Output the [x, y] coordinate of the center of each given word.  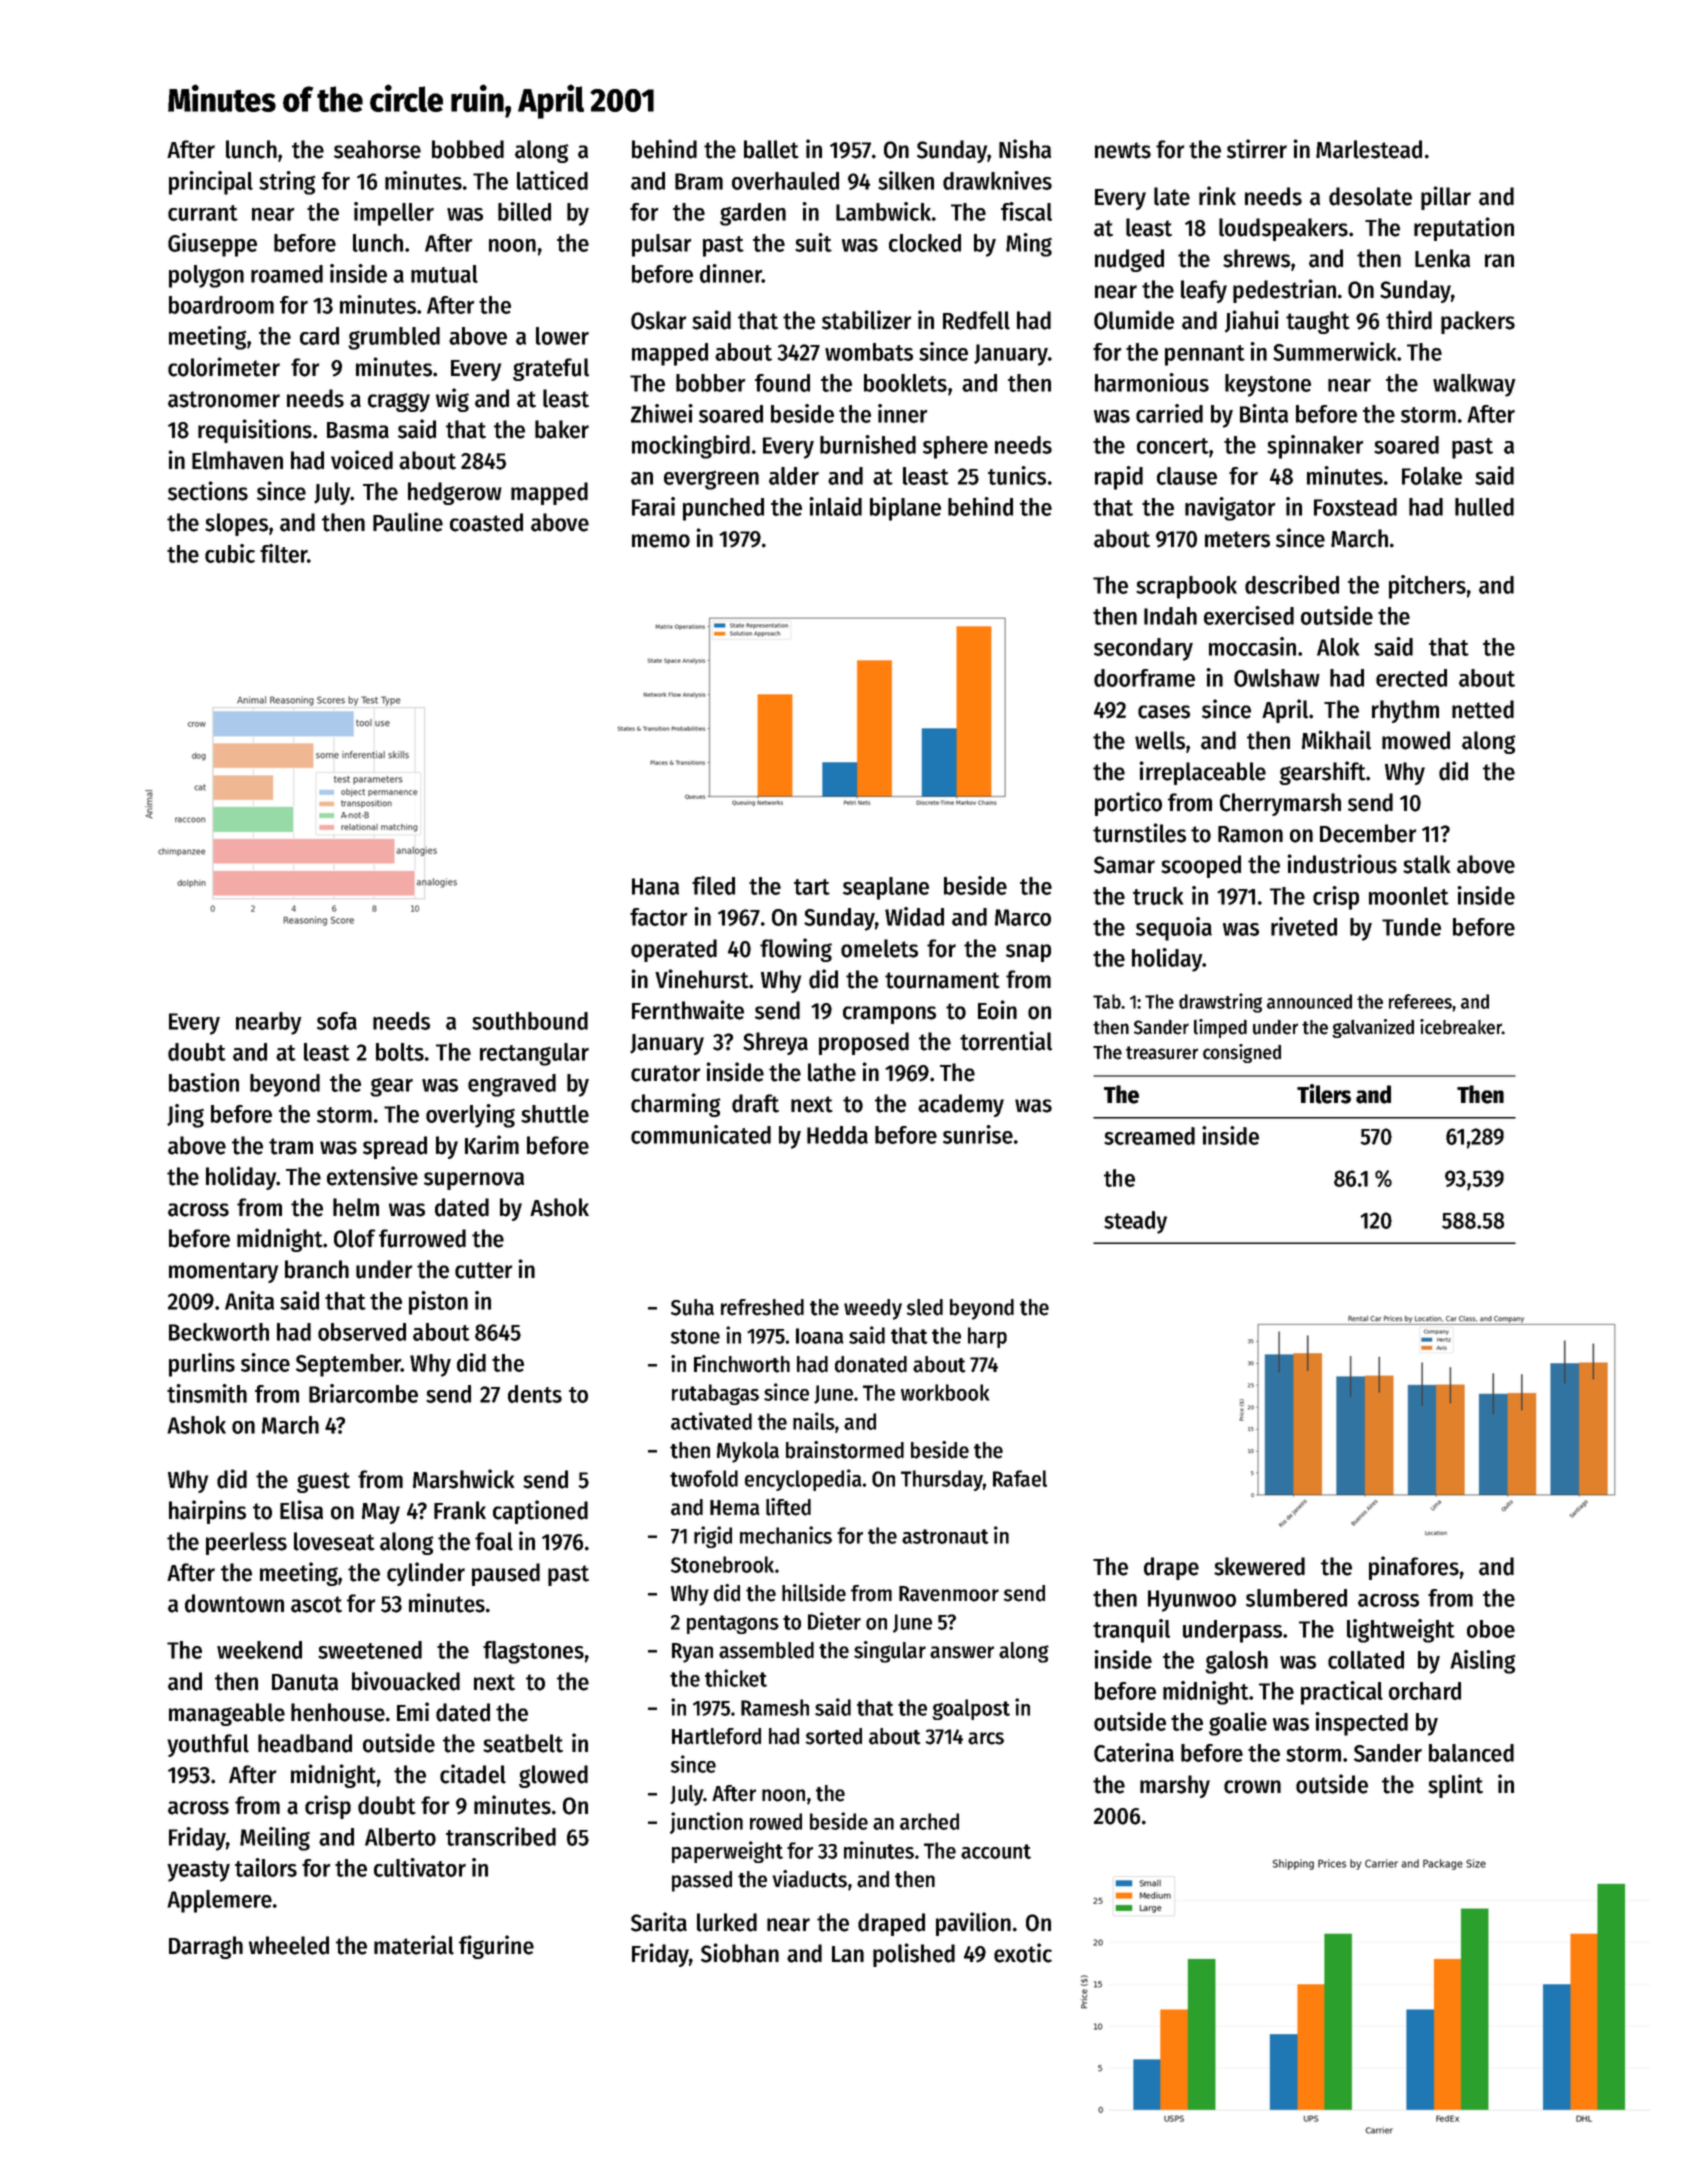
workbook [945, 1392]
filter [284, 553]
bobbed [468, 149]
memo [661, 541]
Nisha [1025, 149]
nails [814, 1421]
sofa [337, 1021]
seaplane [886, 888]
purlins [202, 1365]
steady [1135, 1222]
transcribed [501, 1836]
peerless [246, 1543]
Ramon [1250, 834]
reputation [1464, 229]
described [1292, 584]
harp [987, 1337]
